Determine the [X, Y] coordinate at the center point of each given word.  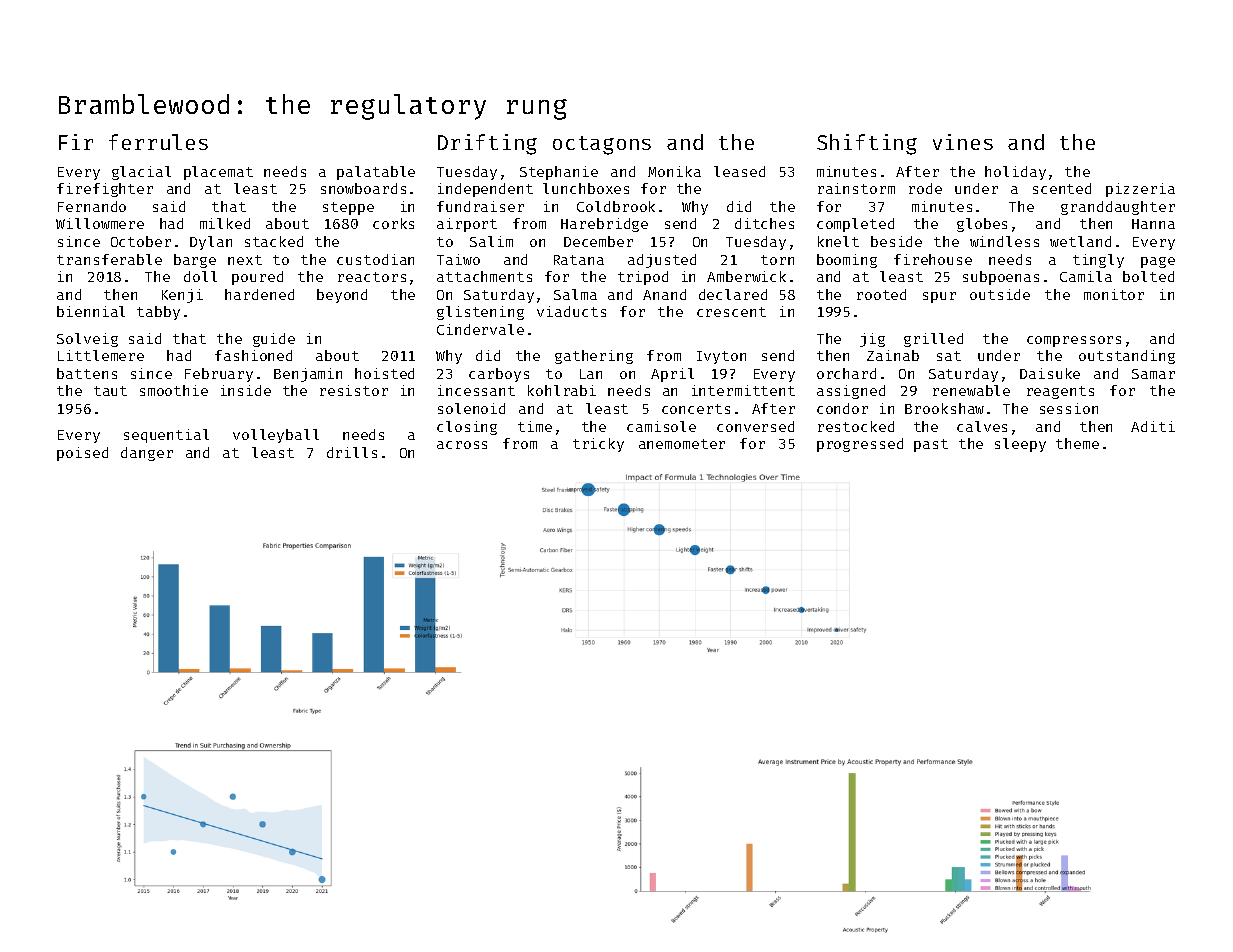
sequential [166, 436]
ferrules [158, 142]
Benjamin [308, 375]
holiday [1015, 173]
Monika [674, 171]
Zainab [893, 355]
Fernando [92, 206]
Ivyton [721, 357]
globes [982, 225]
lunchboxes [586, 188]
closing [467, 428]
